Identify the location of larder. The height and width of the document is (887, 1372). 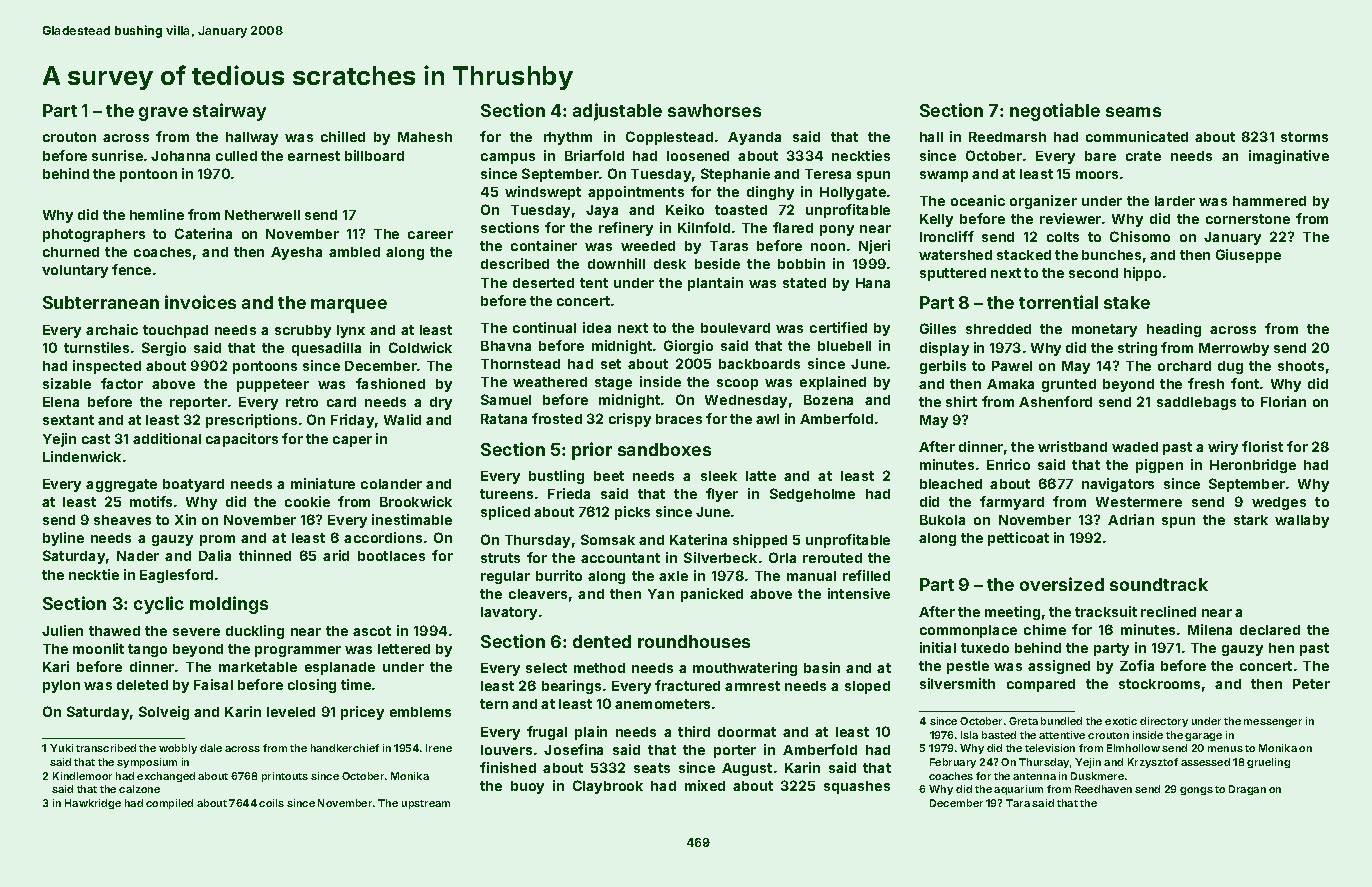
(1175, 201).
